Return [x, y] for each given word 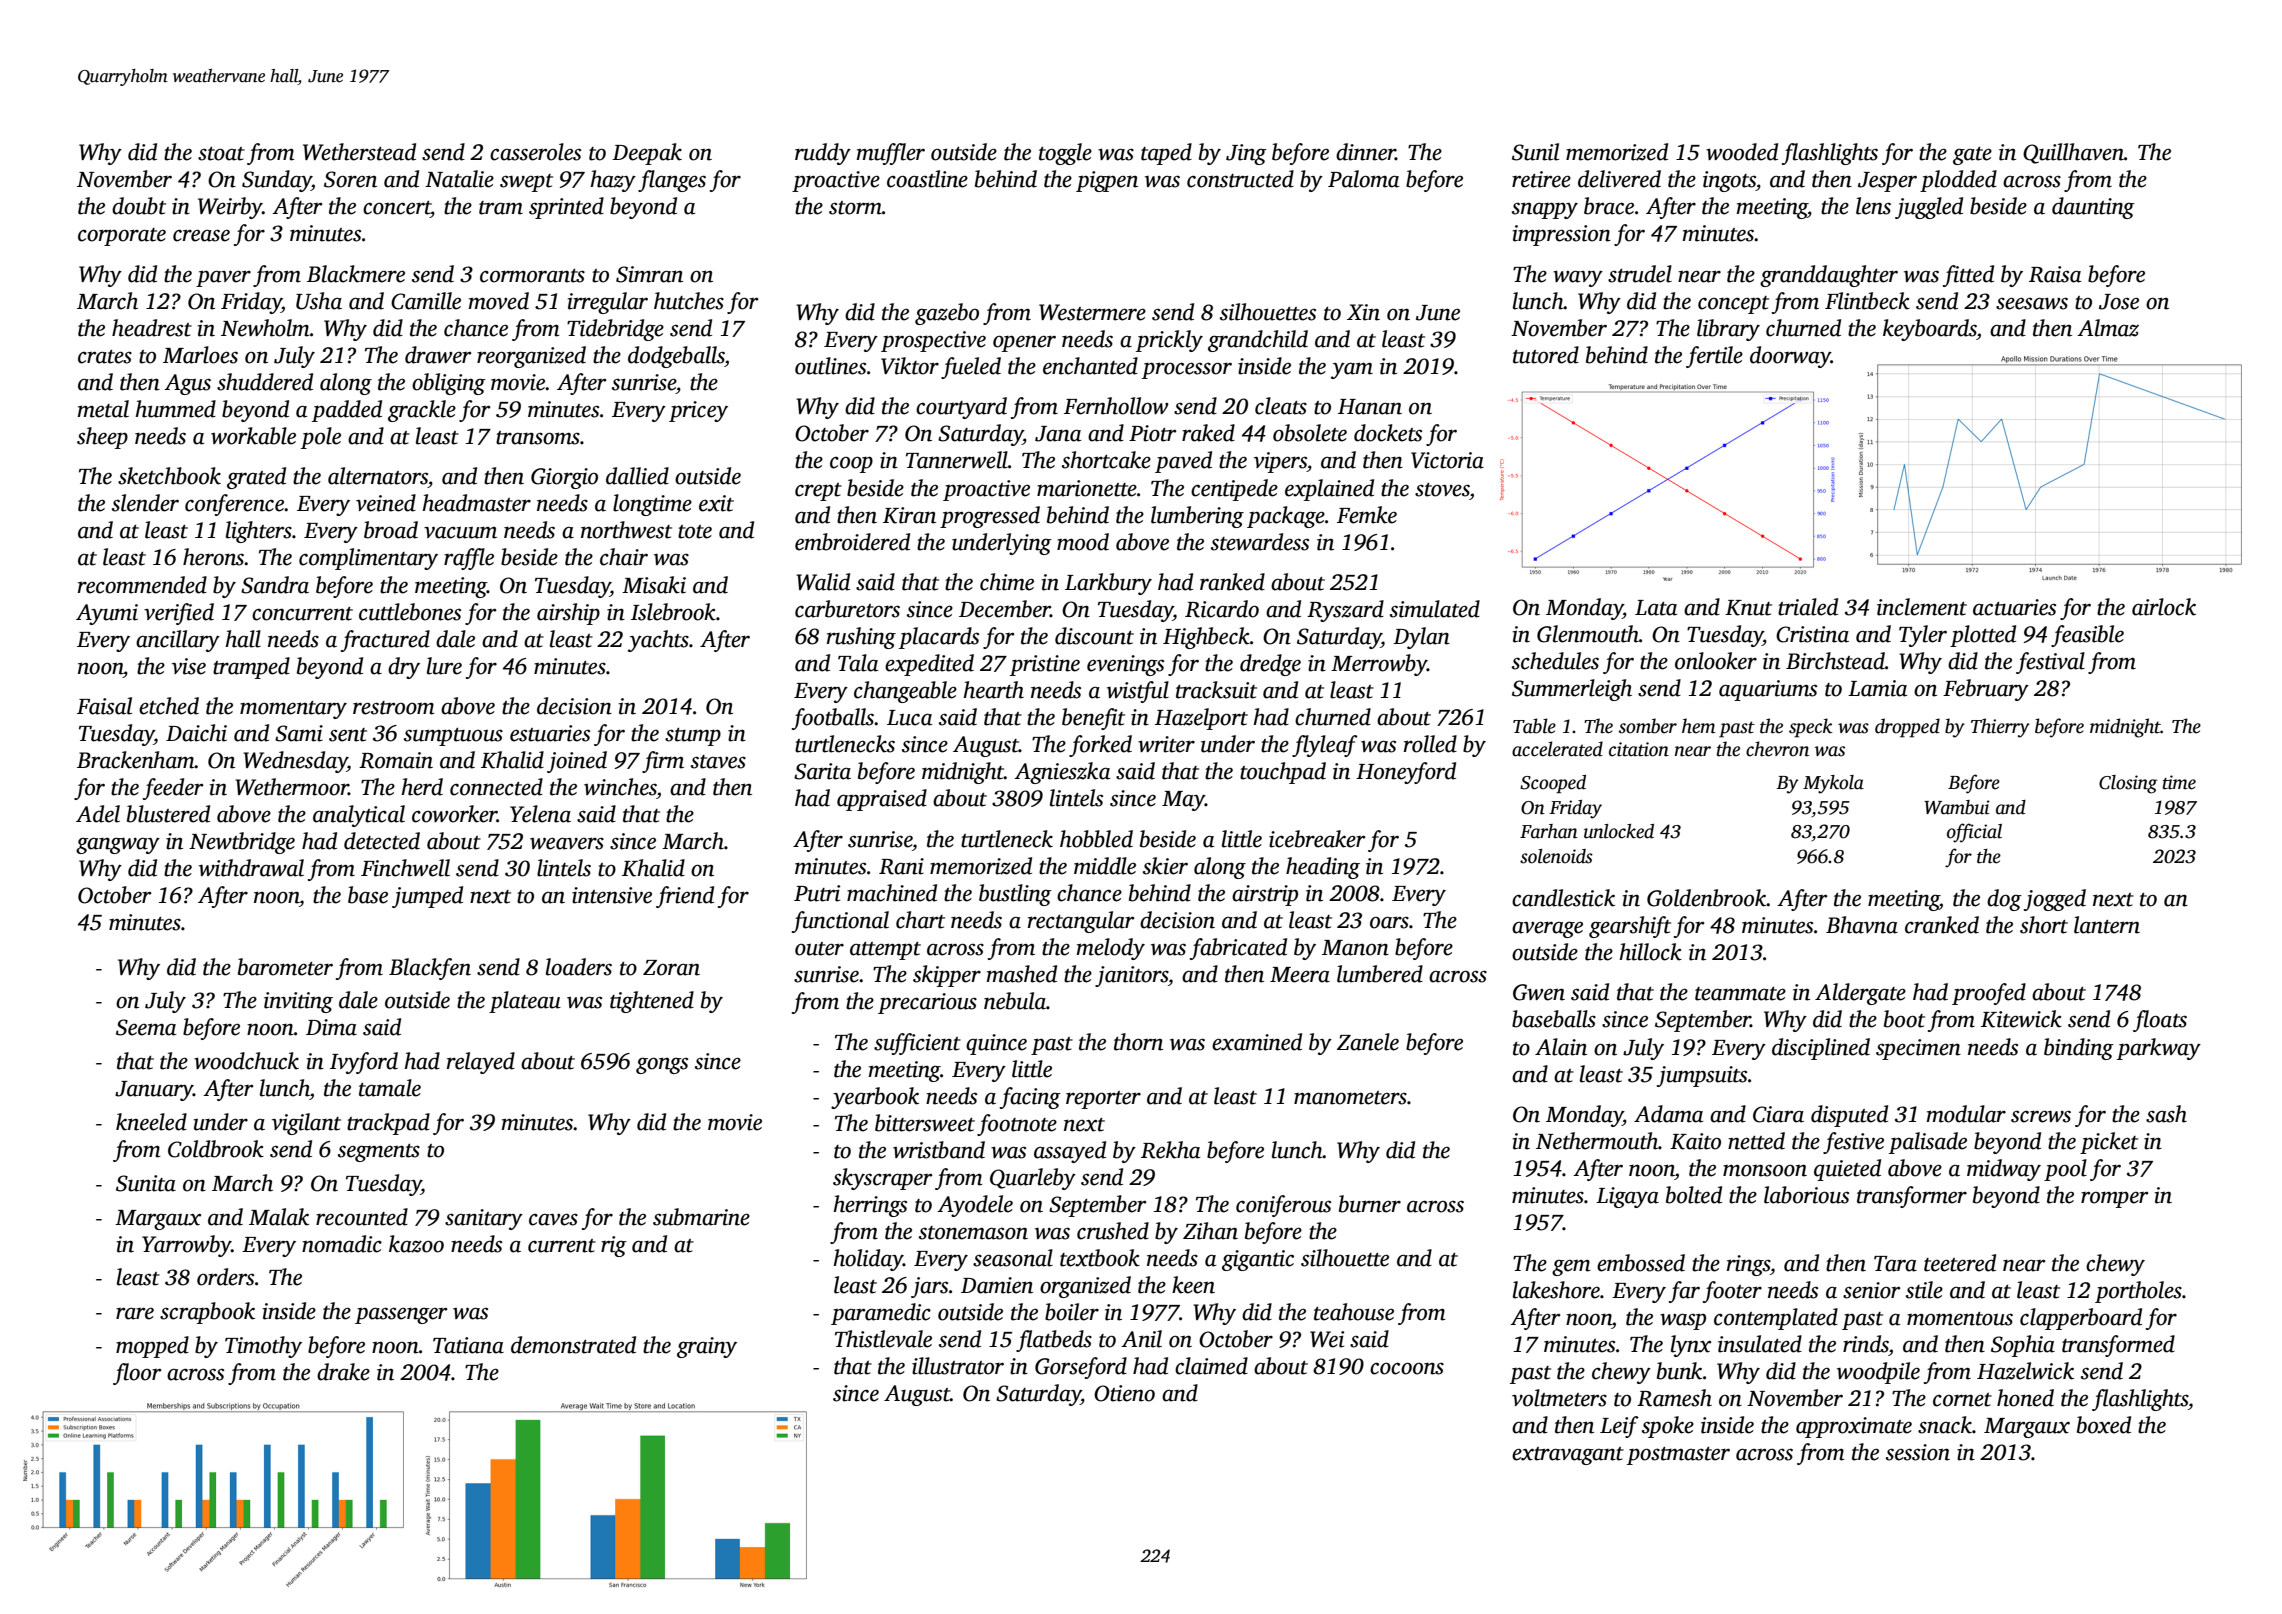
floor [137, 1374]
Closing [2128, 784]
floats [2160, 1021]
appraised [882, 800]
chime [1007, 582]
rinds [1866, 1344]
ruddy [823, 154]
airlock [2164, 607]
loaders [579, 967]
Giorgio [564, 478]
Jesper [1887, 182]
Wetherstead [359, 152]
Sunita [146, 1183]
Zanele [1368, 1042]
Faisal [104, 706]
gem [1571, 1267]
